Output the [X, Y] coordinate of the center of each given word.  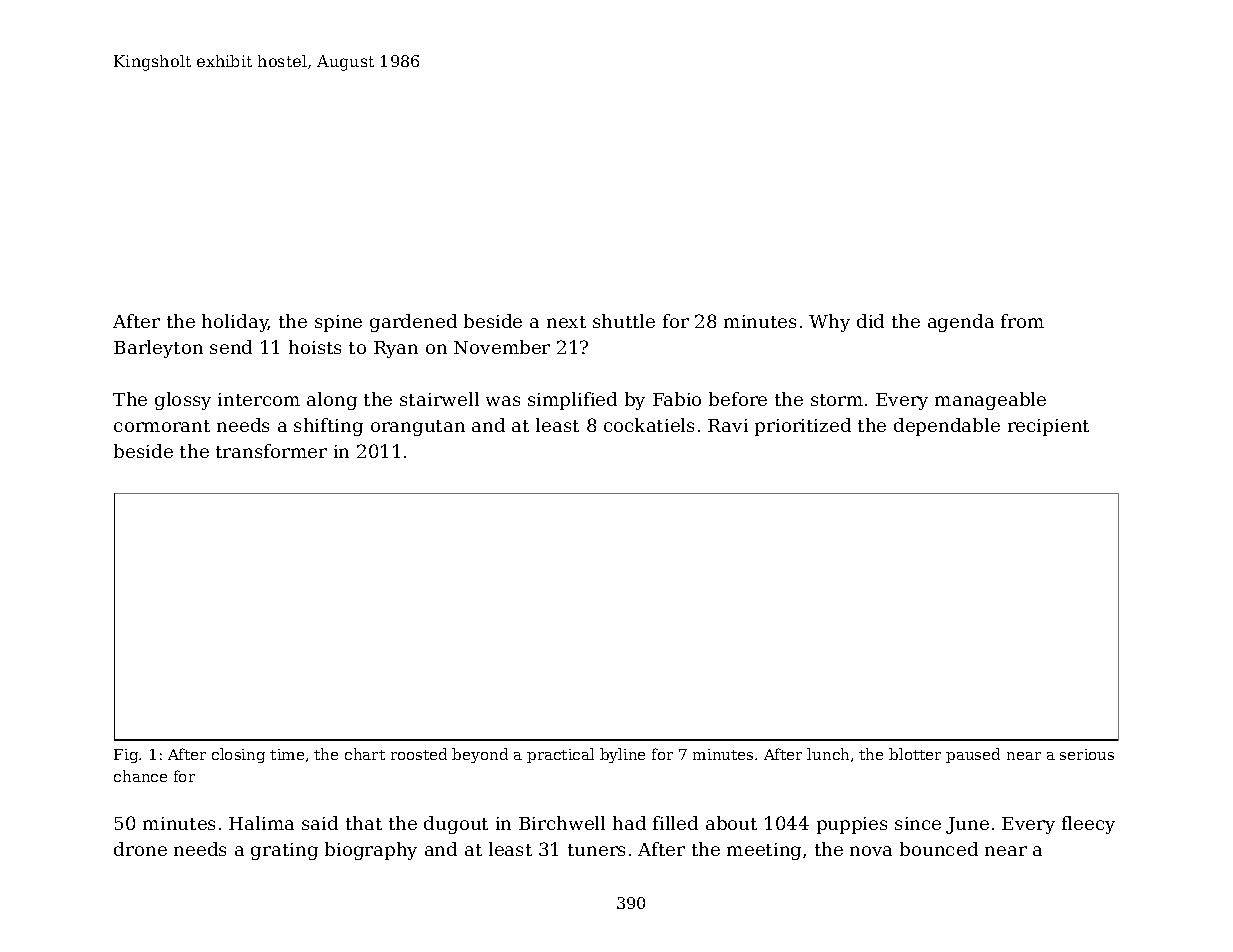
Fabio [677, 399]
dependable [947, 427]
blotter [915, 754]
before [738, 399]
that [364, 823]
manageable [990, 401]
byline [622, 755]
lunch [828, 754]
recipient [1048, 427]
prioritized [803, 427]
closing [238, 755]
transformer [271, 451]
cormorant [162, 426]
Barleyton [158, 349]
